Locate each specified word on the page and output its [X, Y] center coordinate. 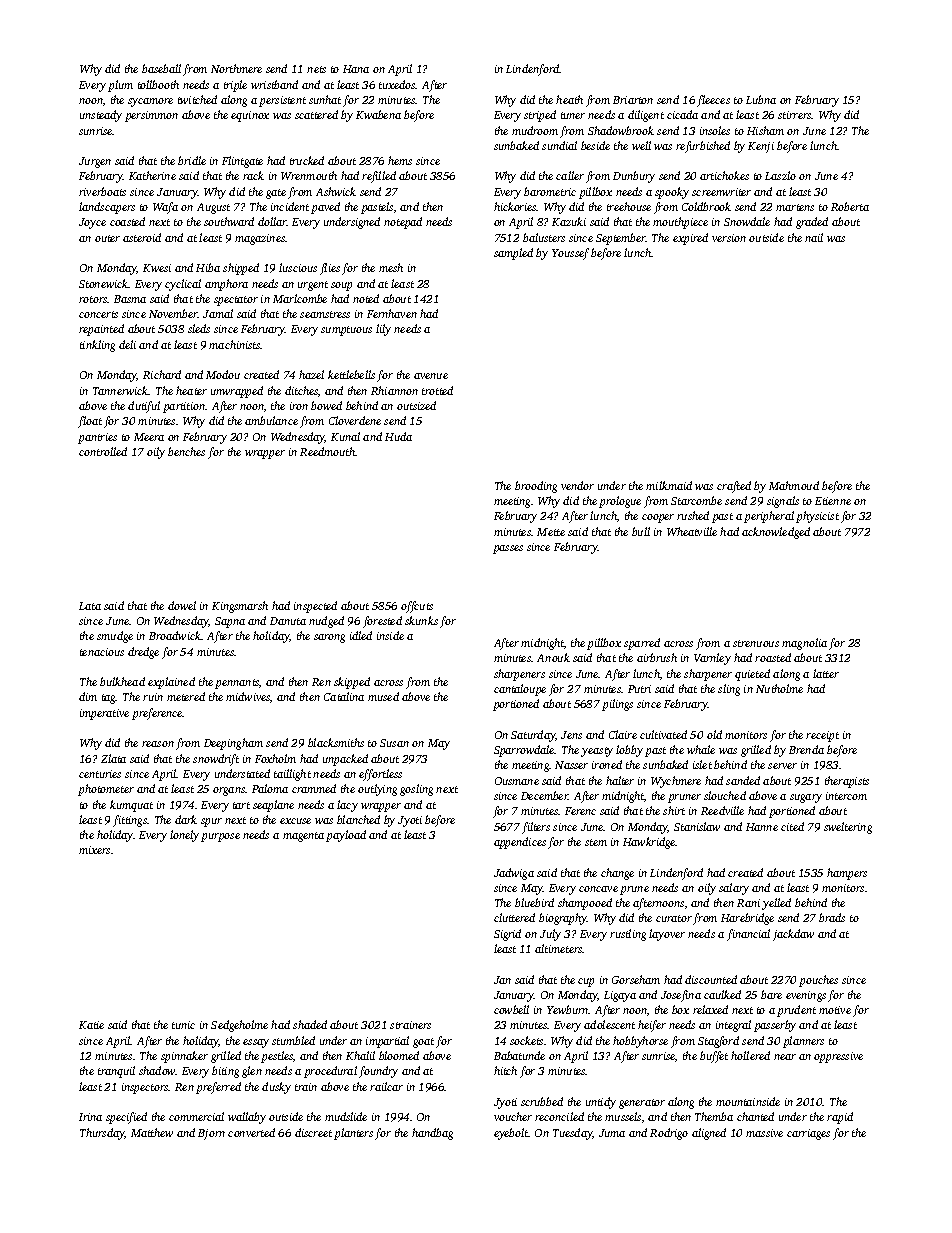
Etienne [833, 501]
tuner [573, 115]
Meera [149, 437]
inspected [315, 607]
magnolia [804, 644]
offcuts [417, 607]
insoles [715, 130]
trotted [437, 390]
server [782, 766]
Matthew [152, 1132]
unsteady [101, 116]
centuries [100, 774]
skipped [352, 683]
